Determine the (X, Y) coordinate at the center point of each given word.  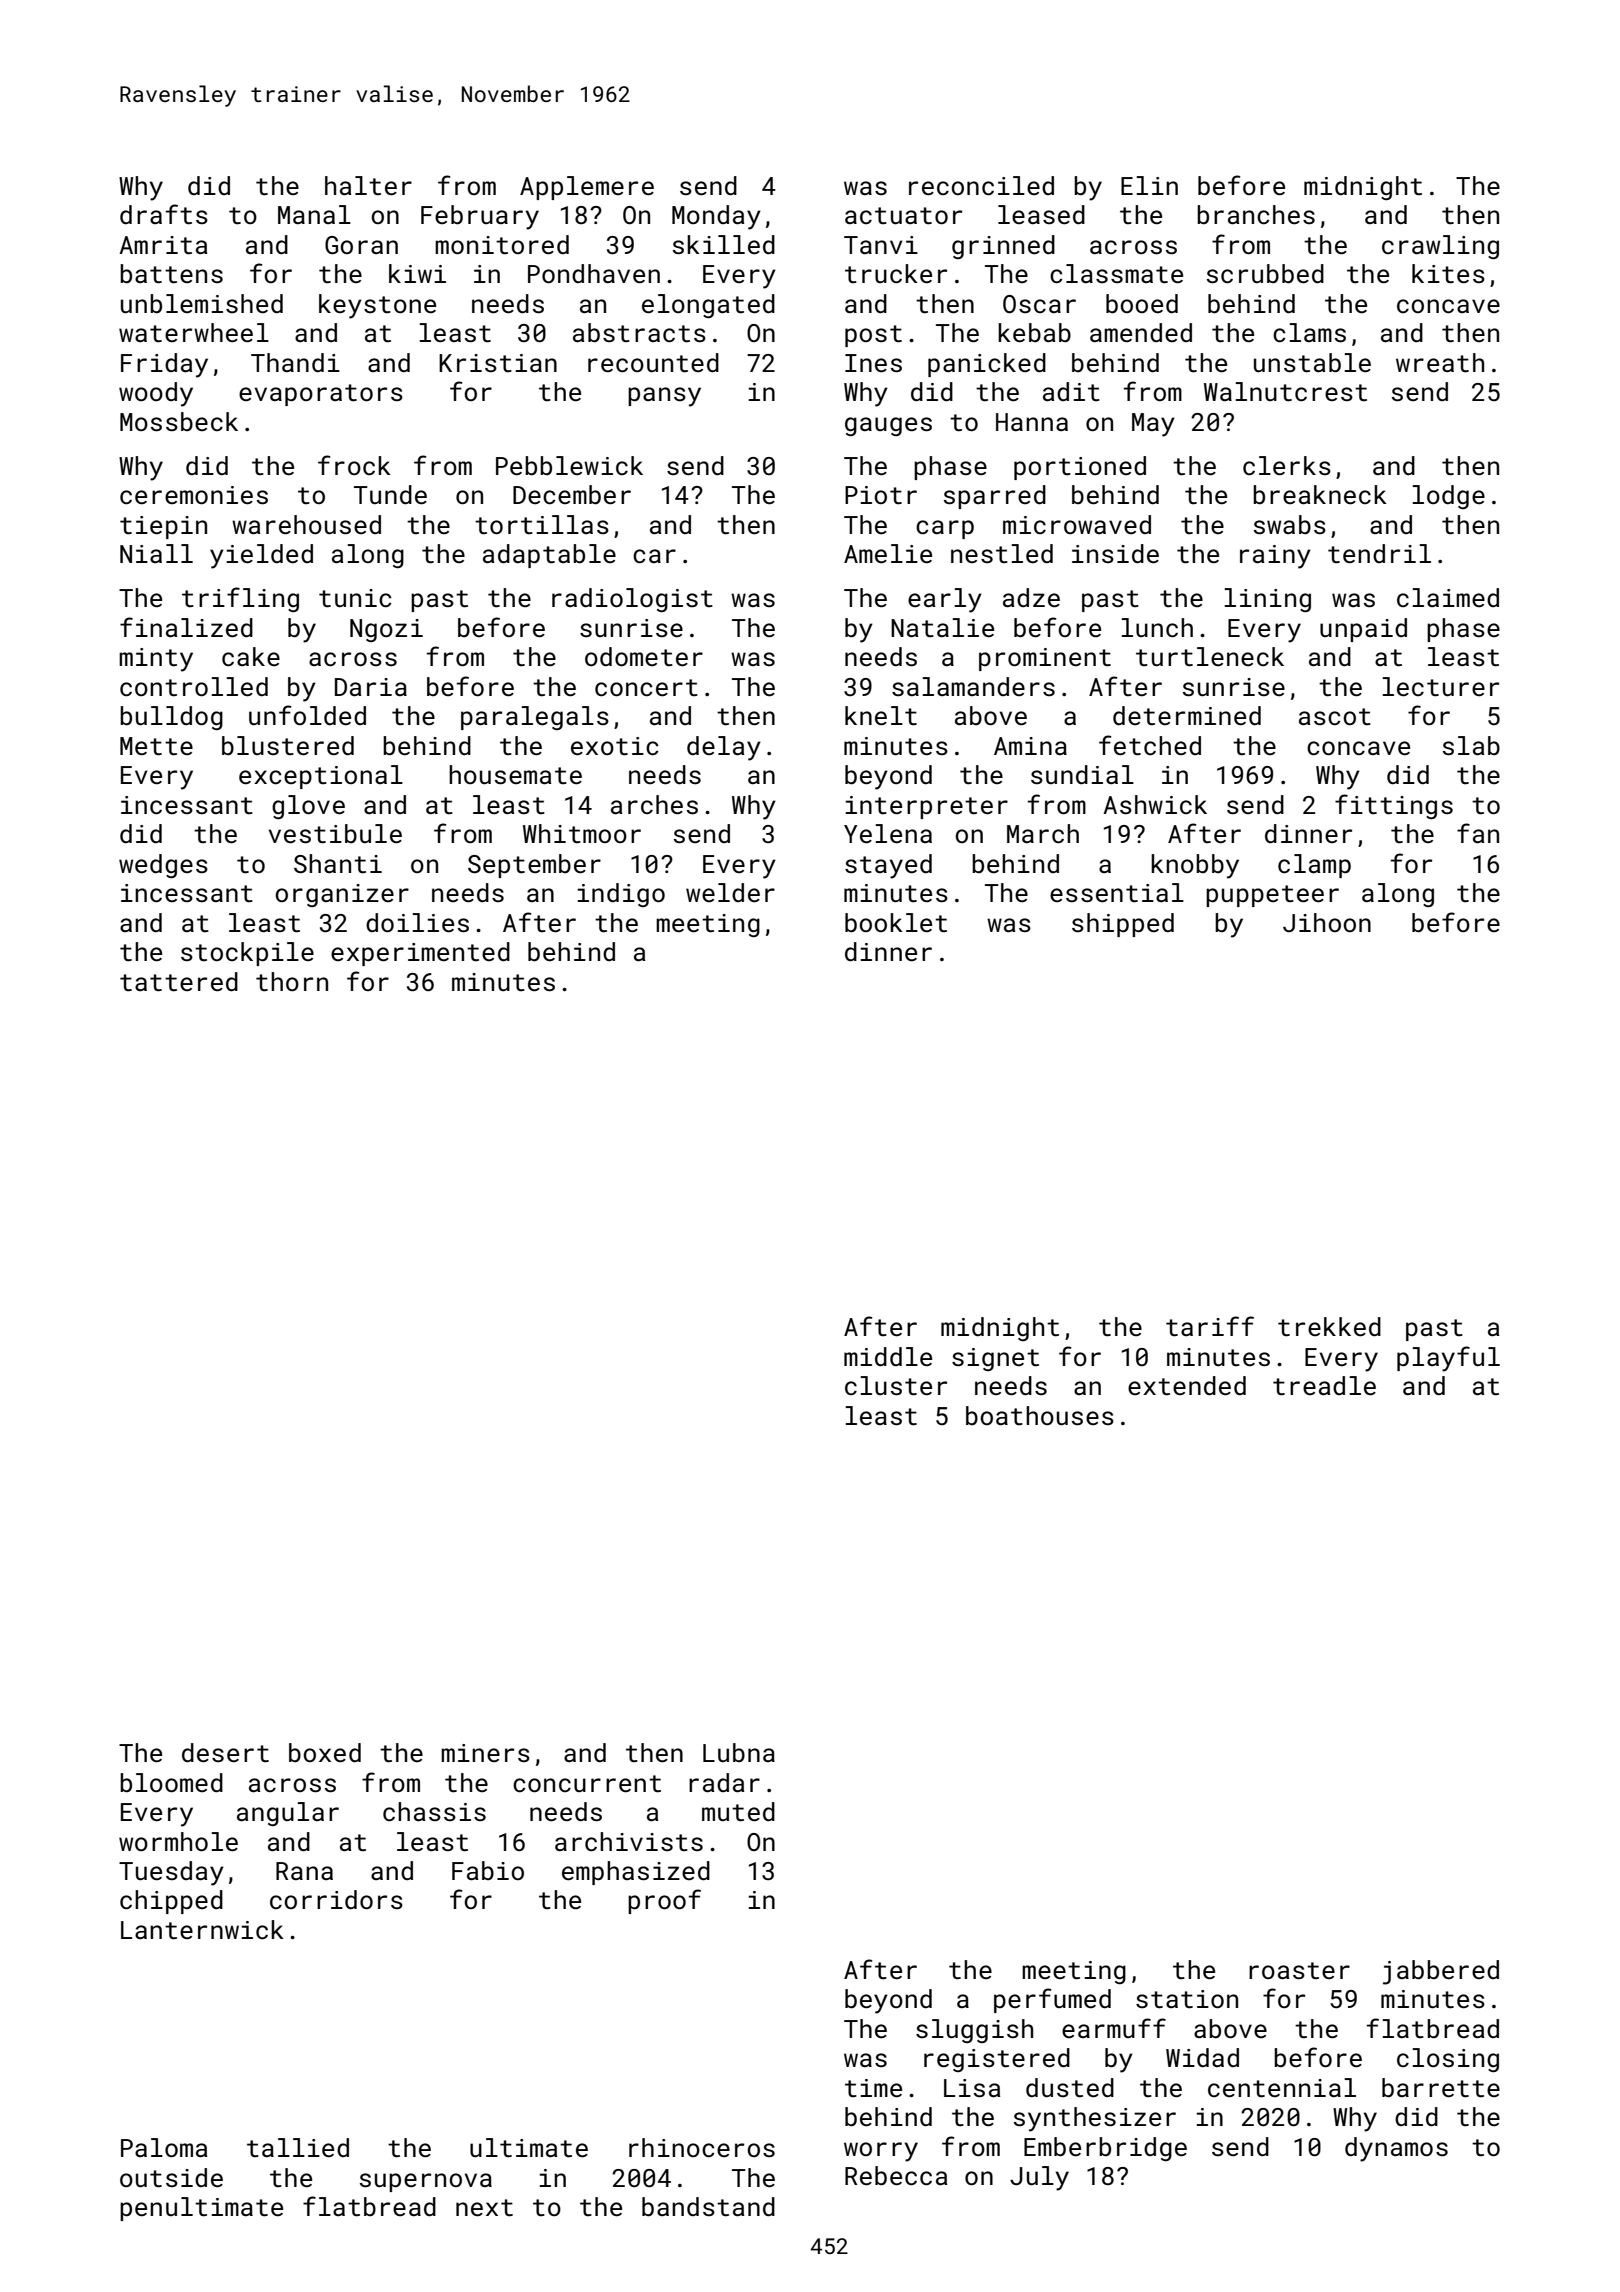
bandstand (708, 2207)
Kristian (498, 363)
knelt (881, 716)
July (1039, 2178)
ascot (1335, 717)
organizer (342, 895)
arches (654, 805)
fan (1478, 833)
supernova (426, 2182)
